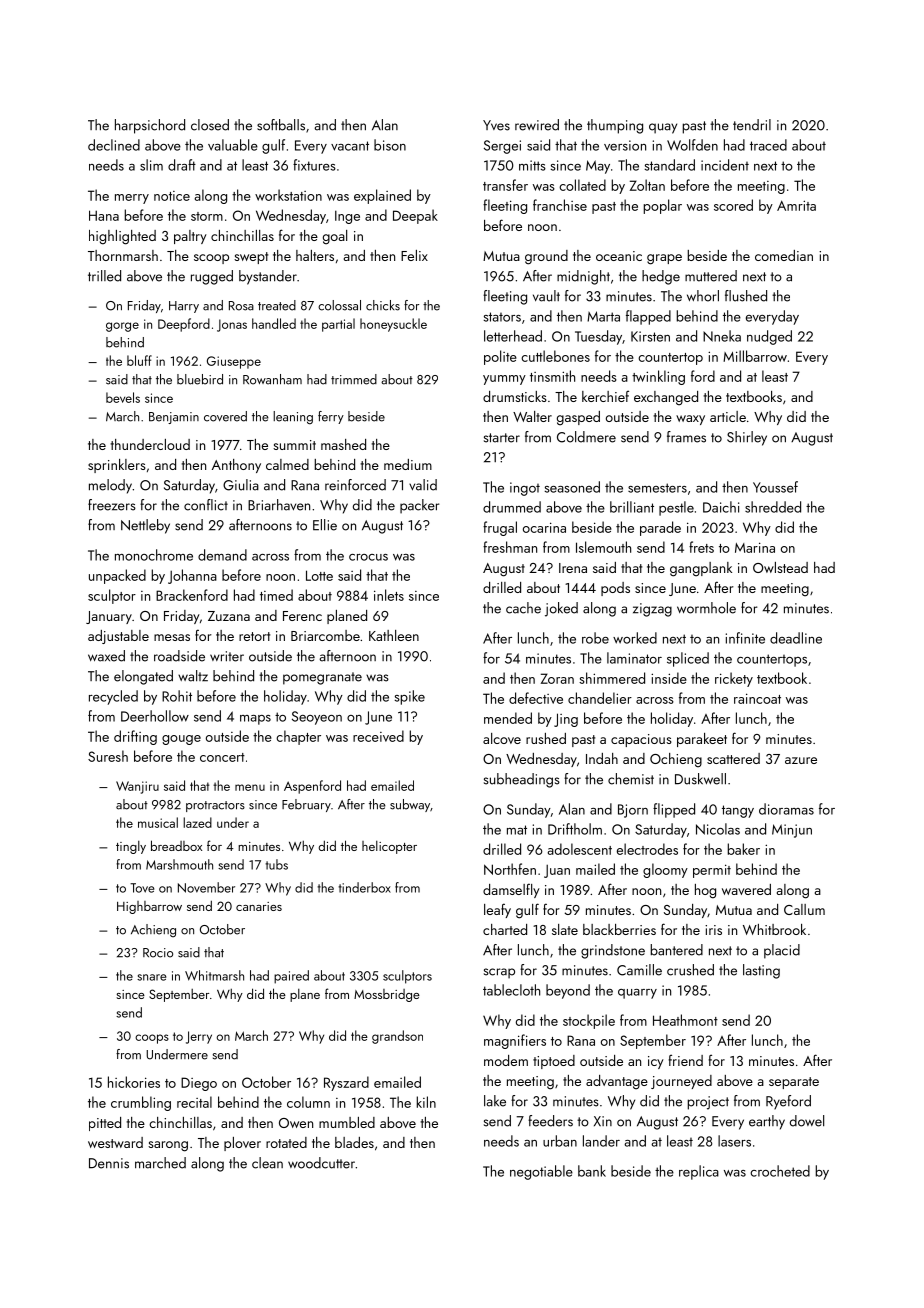 Image resolution: width=924 pixels, height=1308 pixels. Describe the element at coordinates (738, 811) in the screenshot. I see `tangy` at that location.
